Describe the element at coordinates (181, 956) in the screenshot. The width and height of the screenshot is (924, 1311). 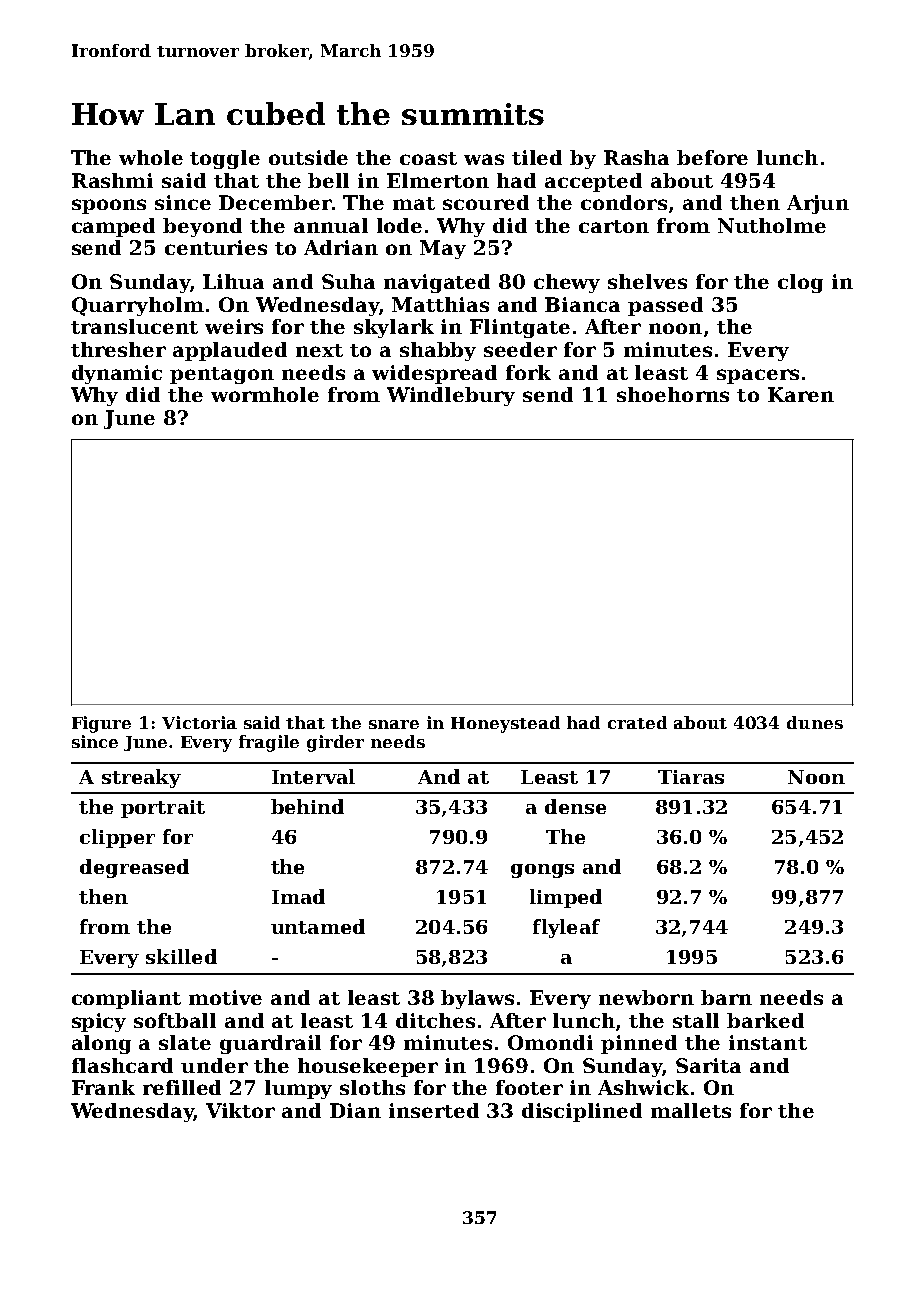
I see `skilled` at that location.
